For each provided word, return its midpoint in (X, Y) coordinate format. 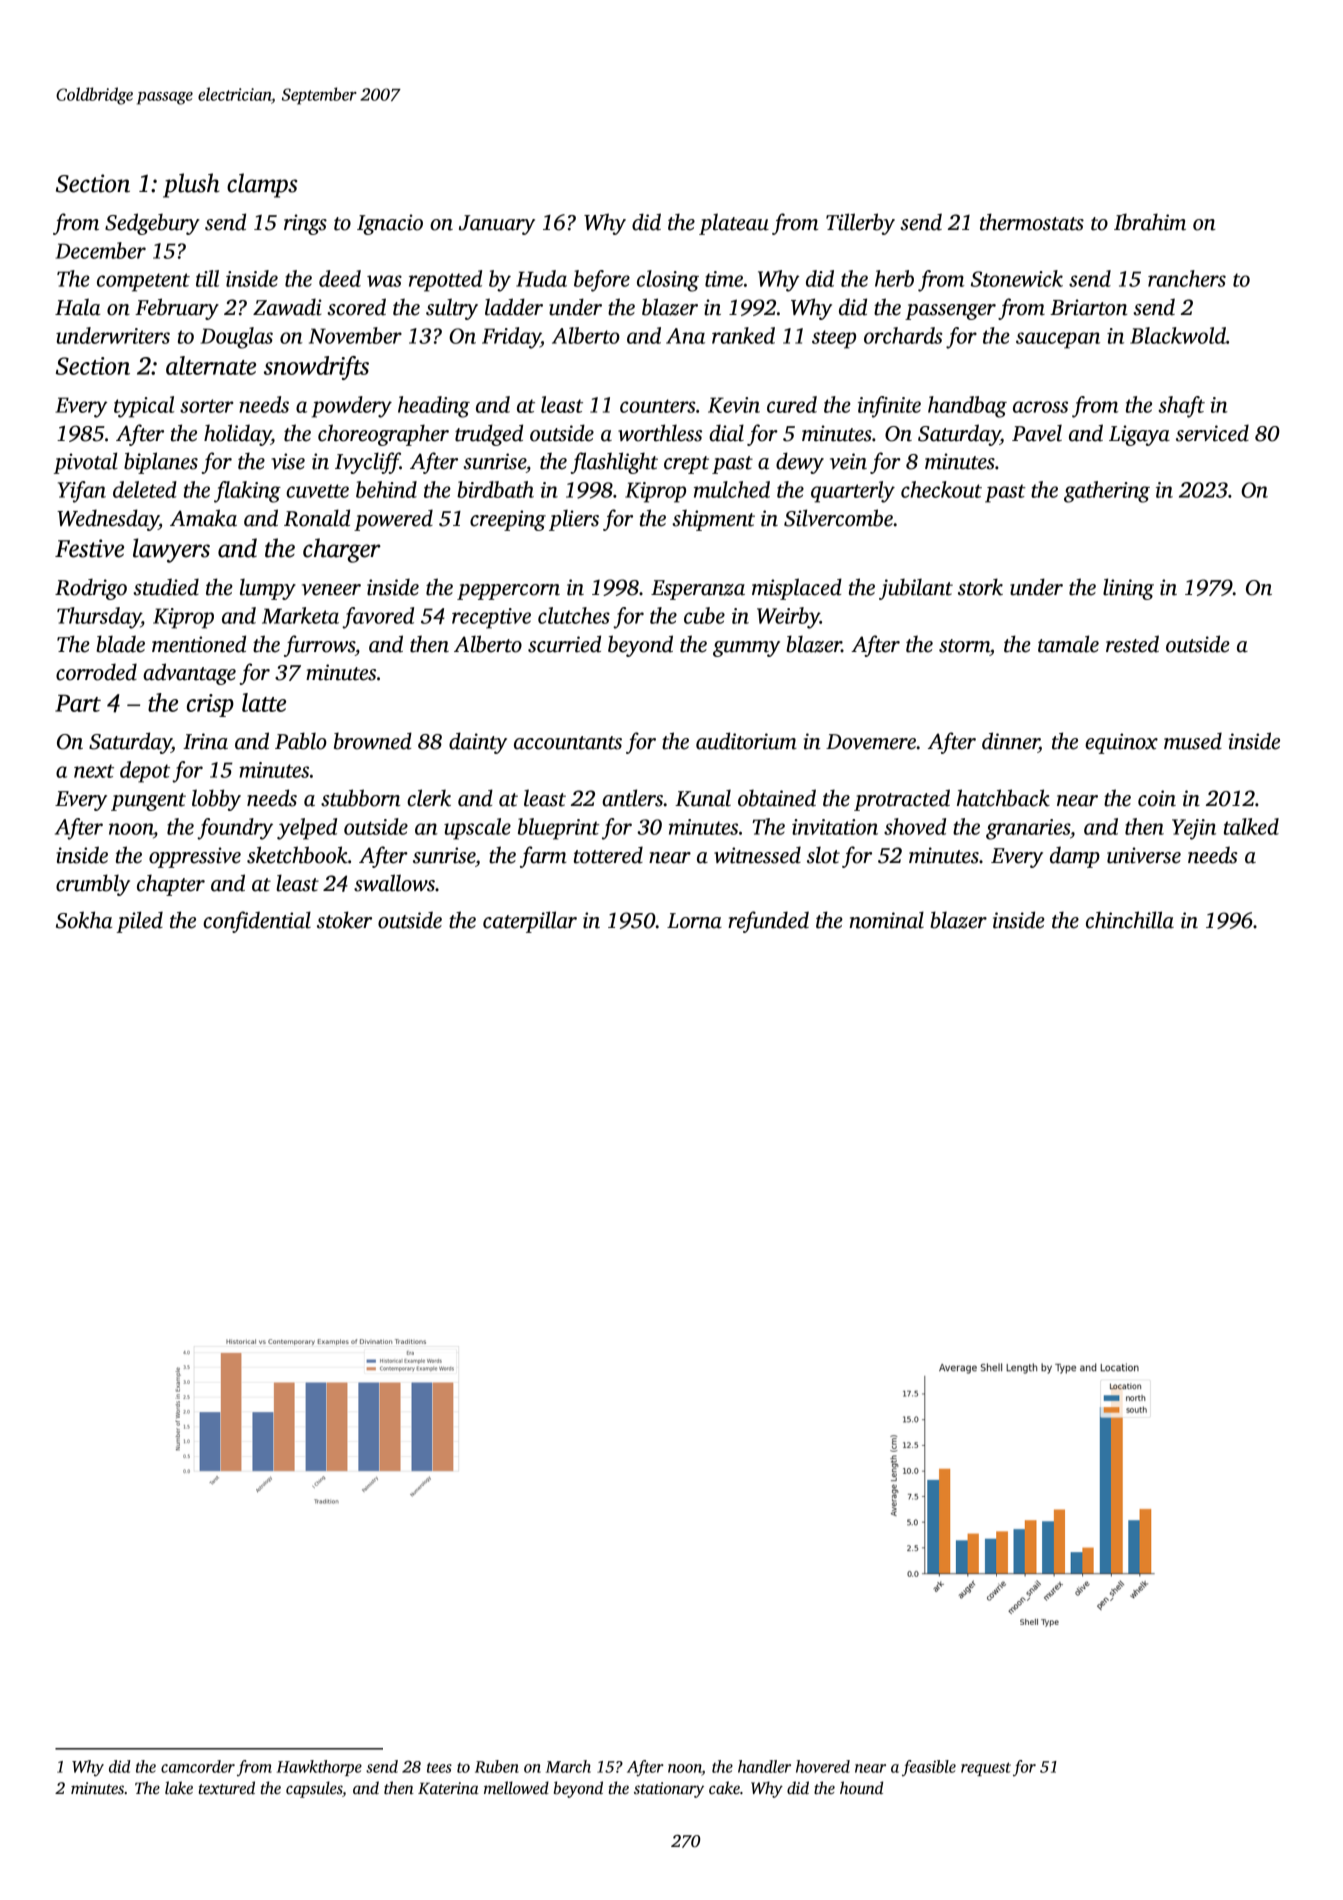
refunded (768, 922)
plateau (734, 224)
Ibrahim (1150, 222)
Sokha (84, 920)
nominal (887, 920)
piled (140, 922)
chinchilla (1130, 920)
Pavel (1037, 433)
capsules (314, 1789)
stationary (669, 1790)
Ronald (317, 518)
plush (191, 185)
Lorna (694, 921)
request (986, 1769)
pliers (574, 520)
